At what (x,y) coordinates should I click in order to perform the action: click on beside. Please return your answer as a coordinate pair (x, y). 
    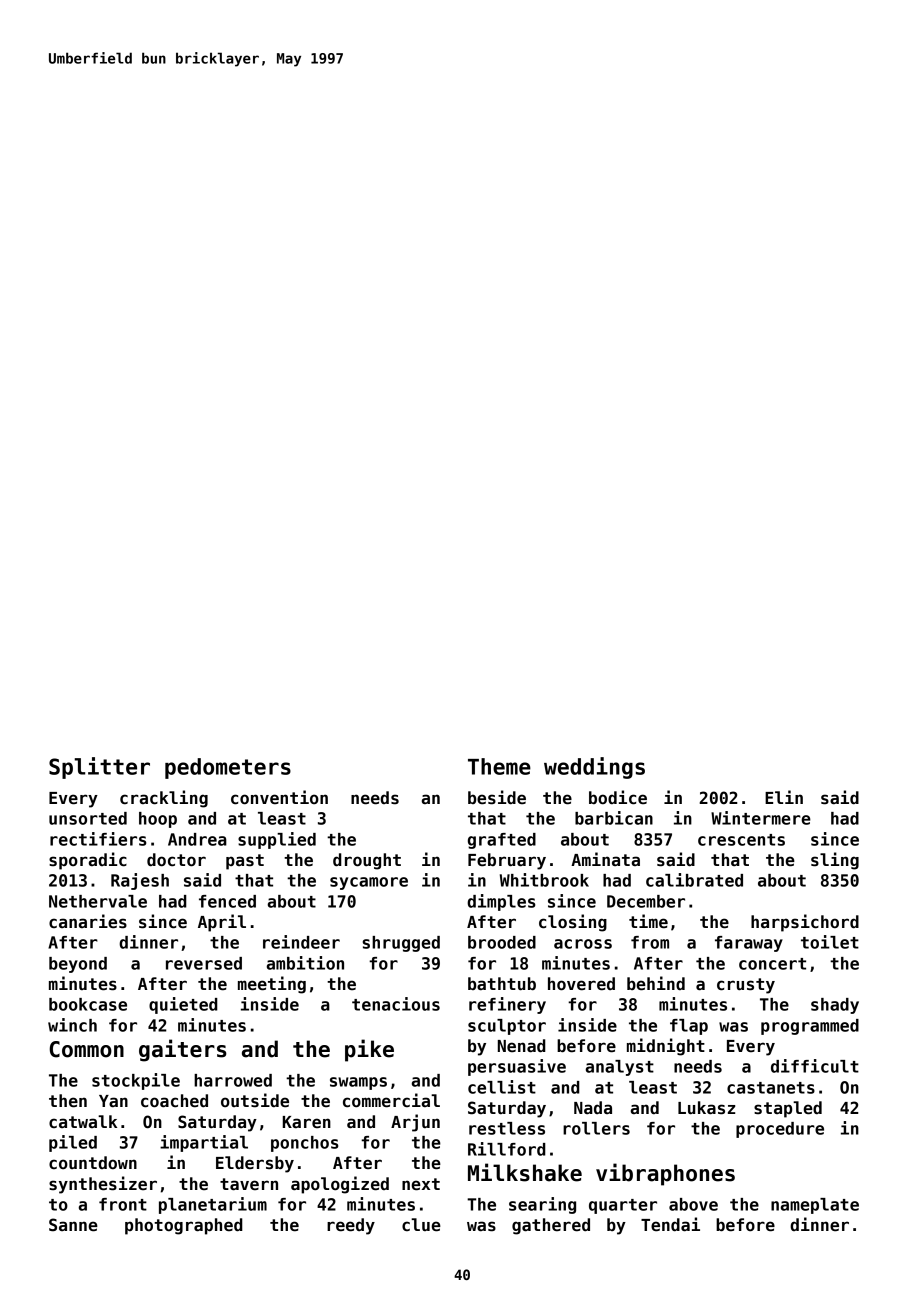
    Looking at the image, I should click on (497, 797).
